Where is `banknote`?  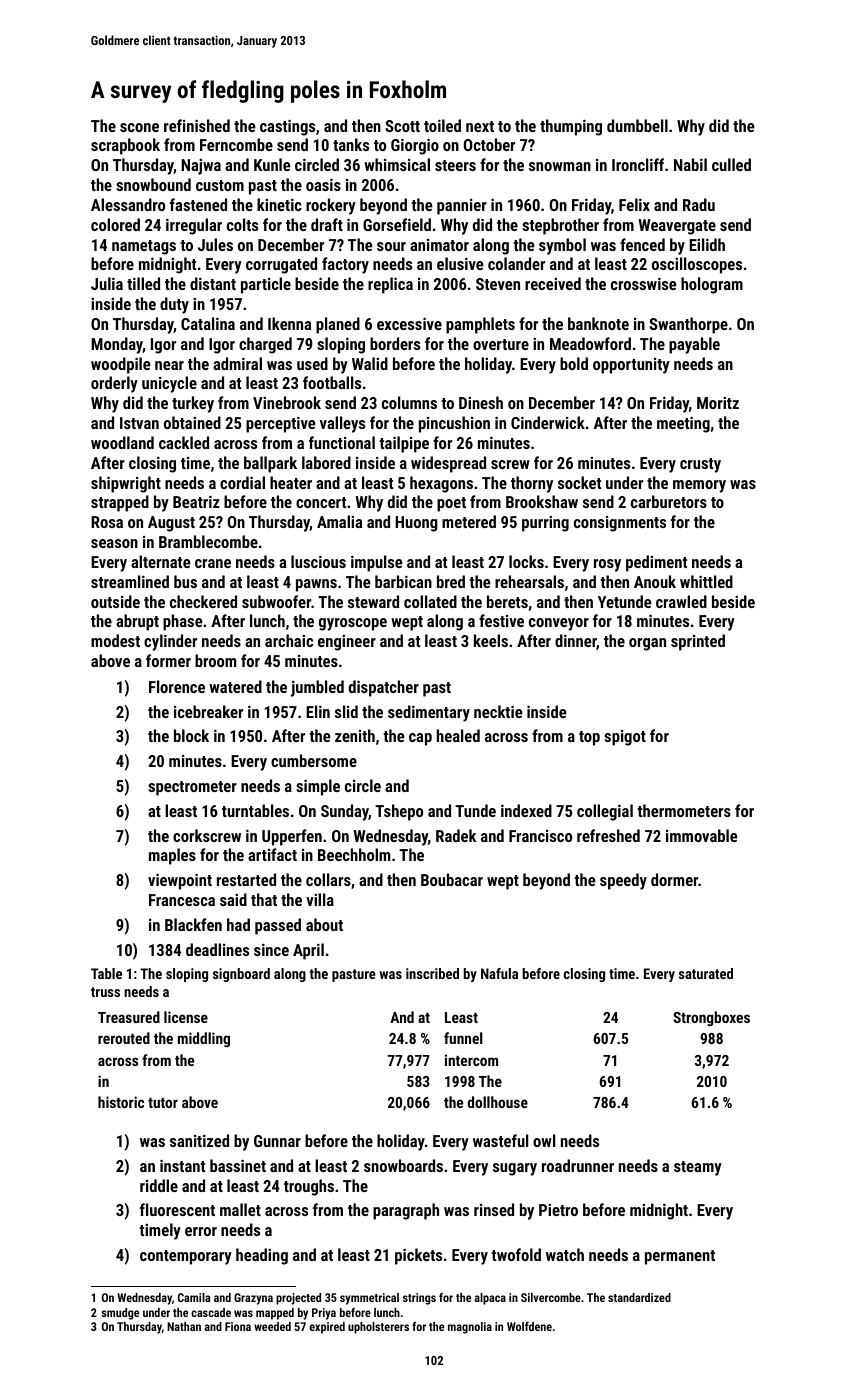 banknote is located at coordinates (598, 323).
